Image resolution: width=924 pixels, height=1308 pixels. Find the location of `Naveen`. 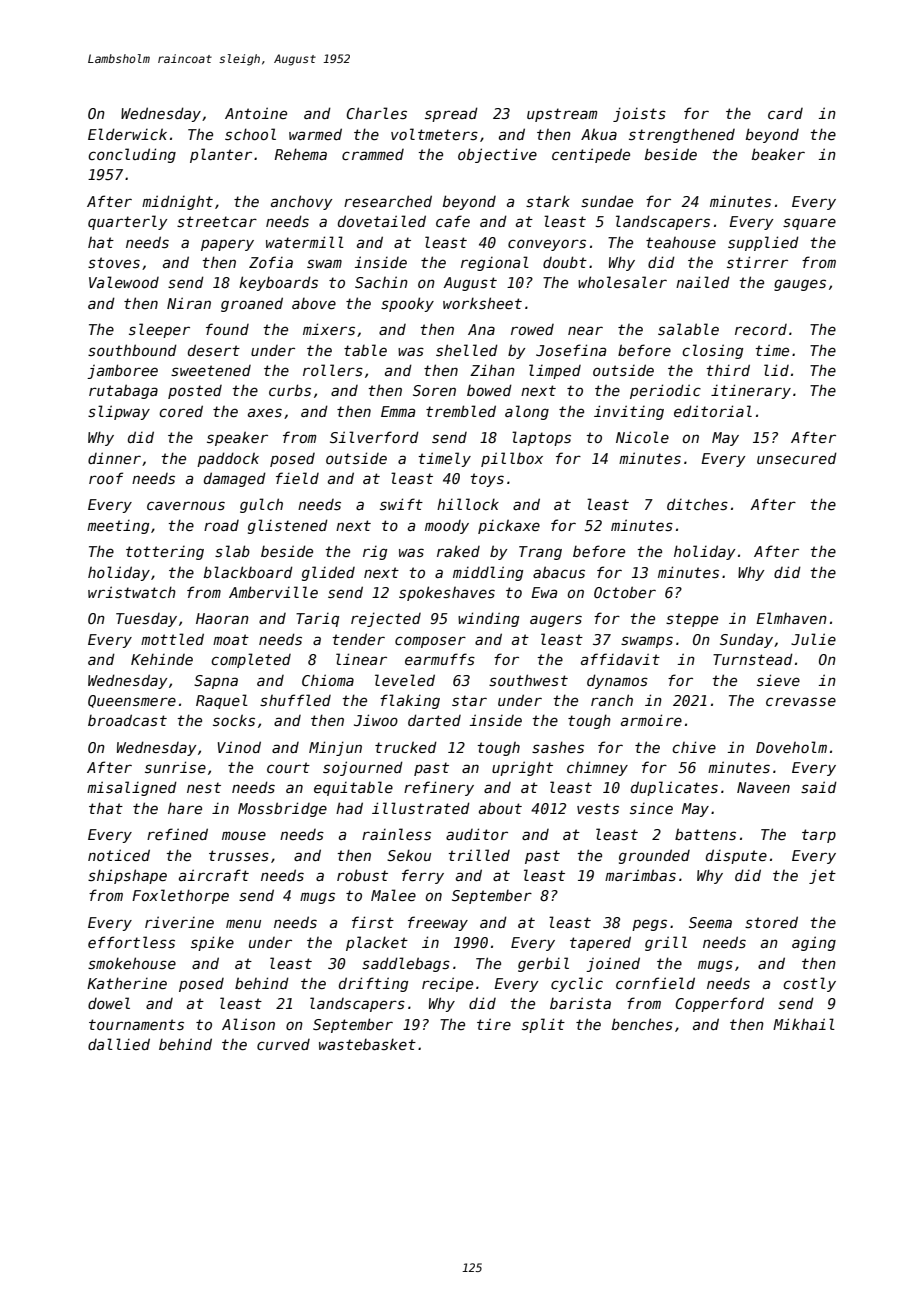

Naveen is located at coordinates (763, 787).
